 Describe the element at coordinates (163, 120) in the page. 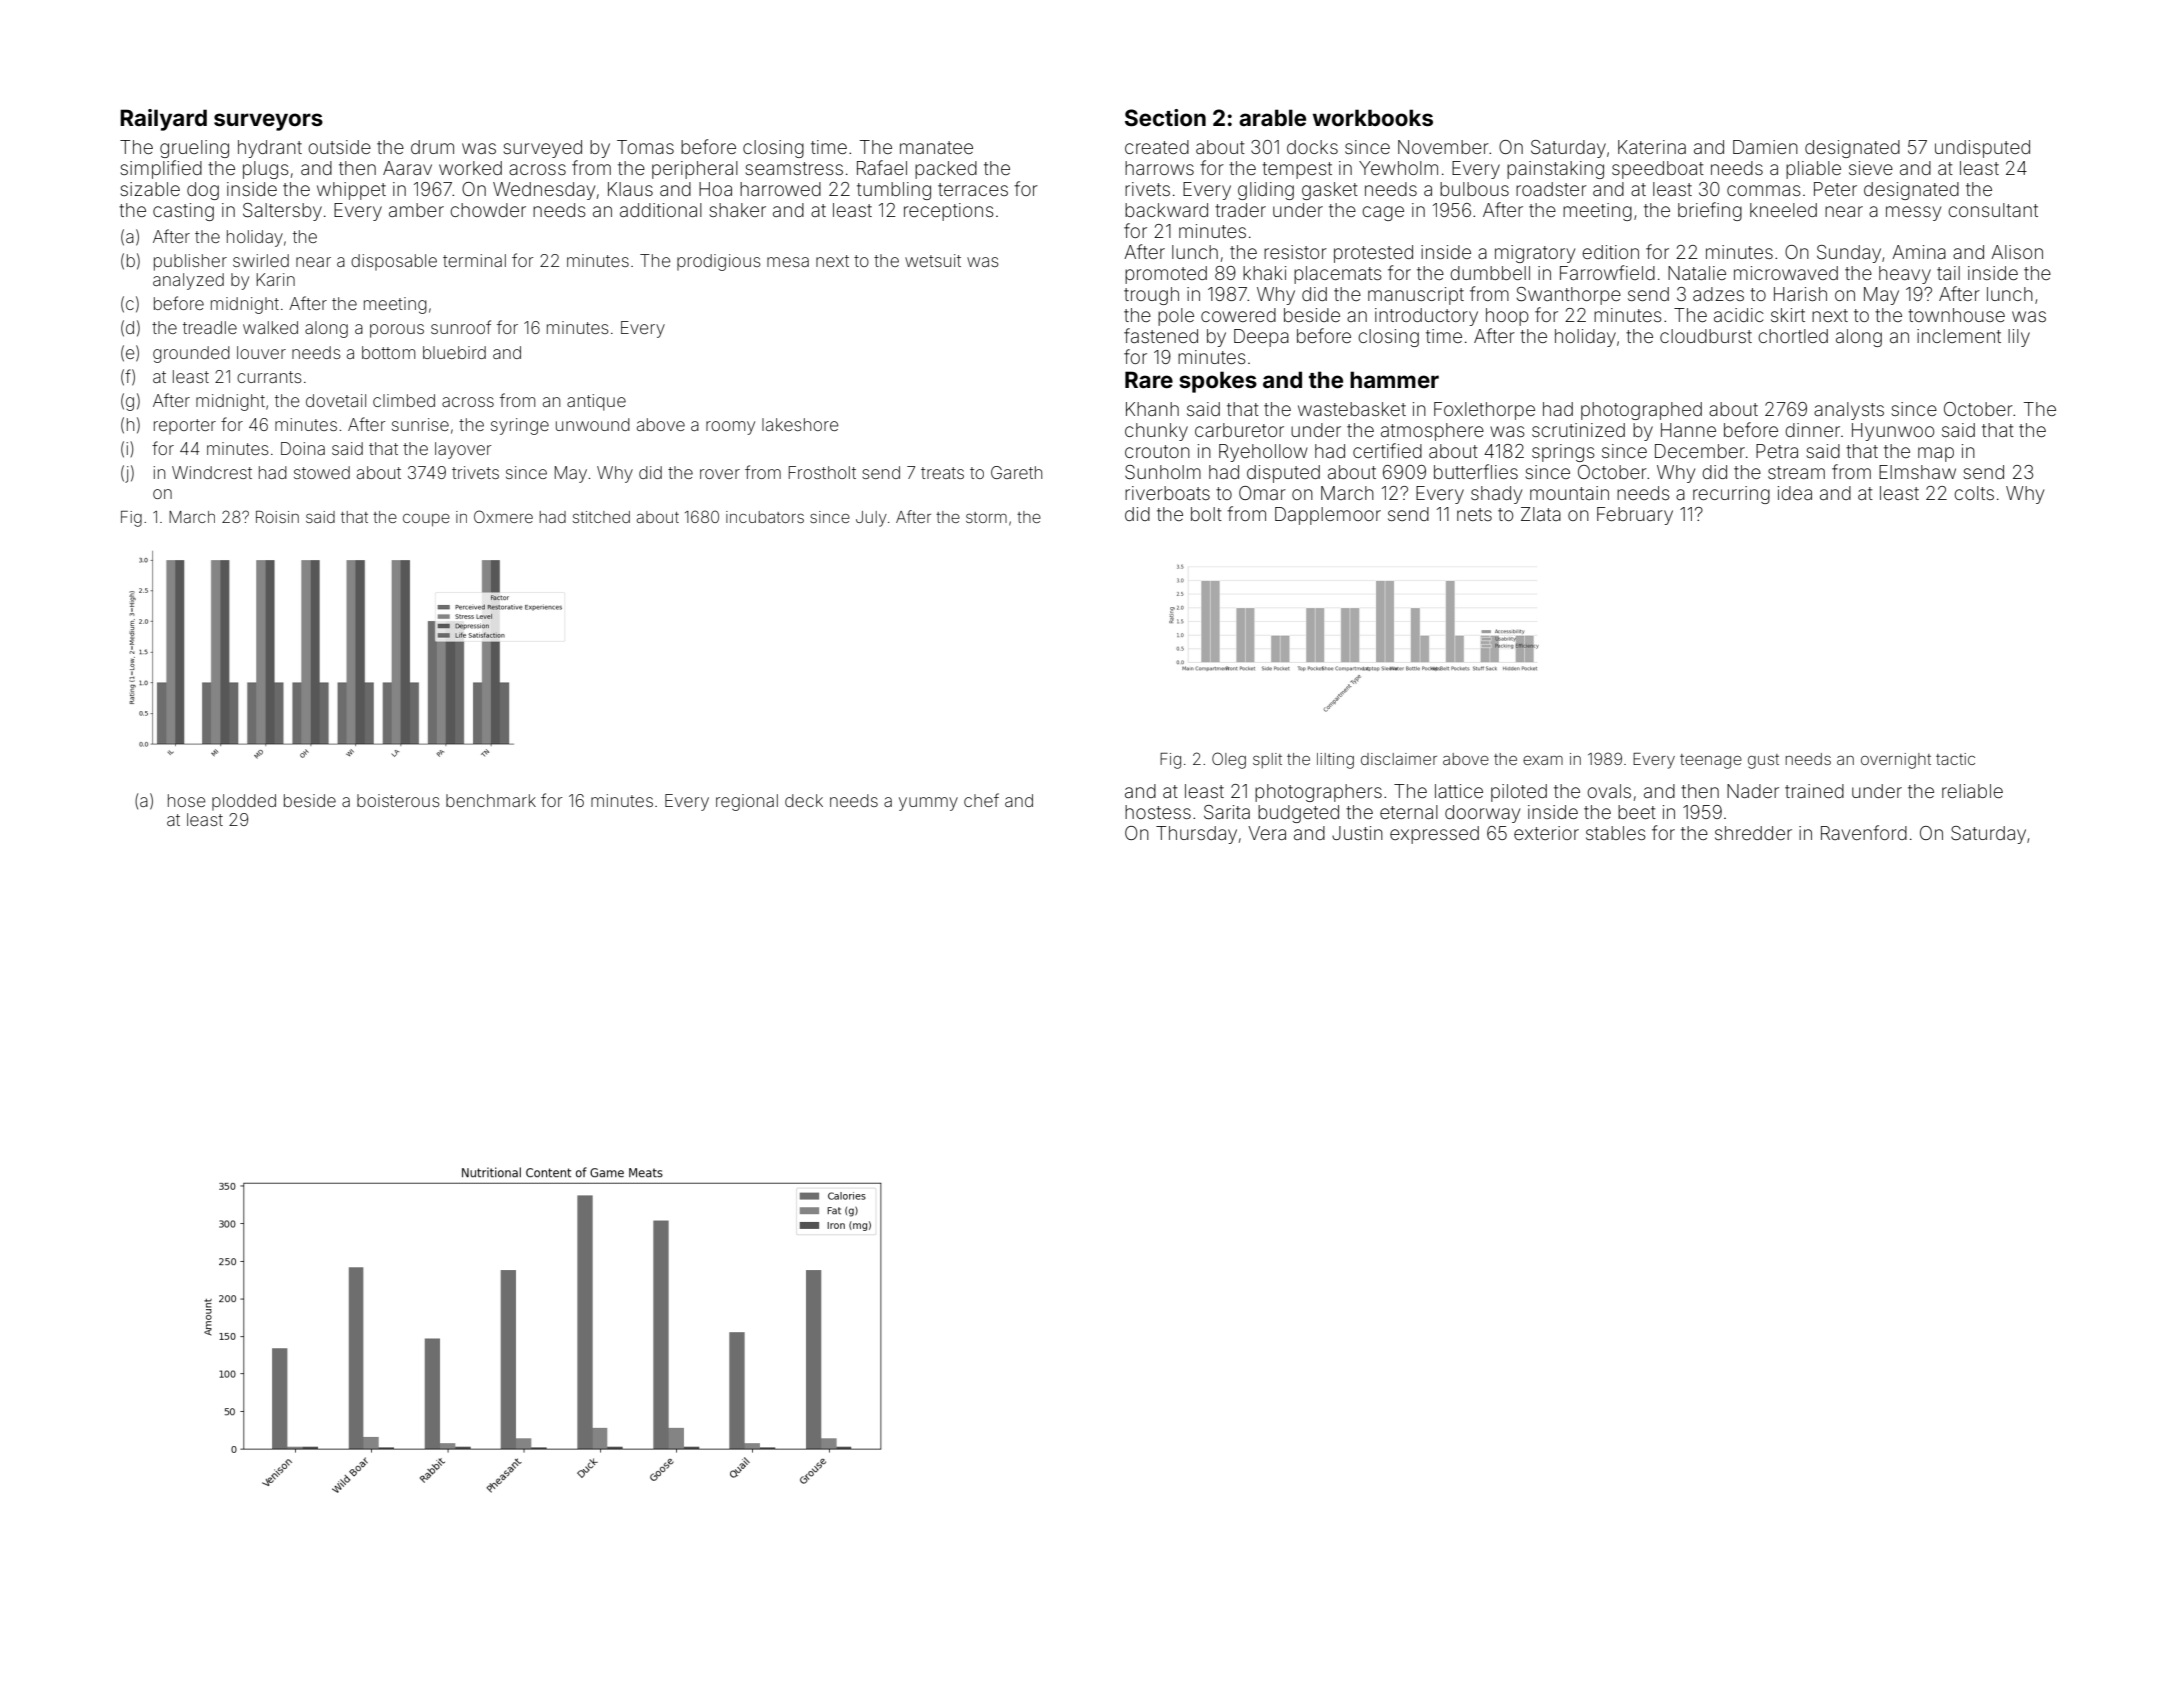

I see `Railyard` at that location.
